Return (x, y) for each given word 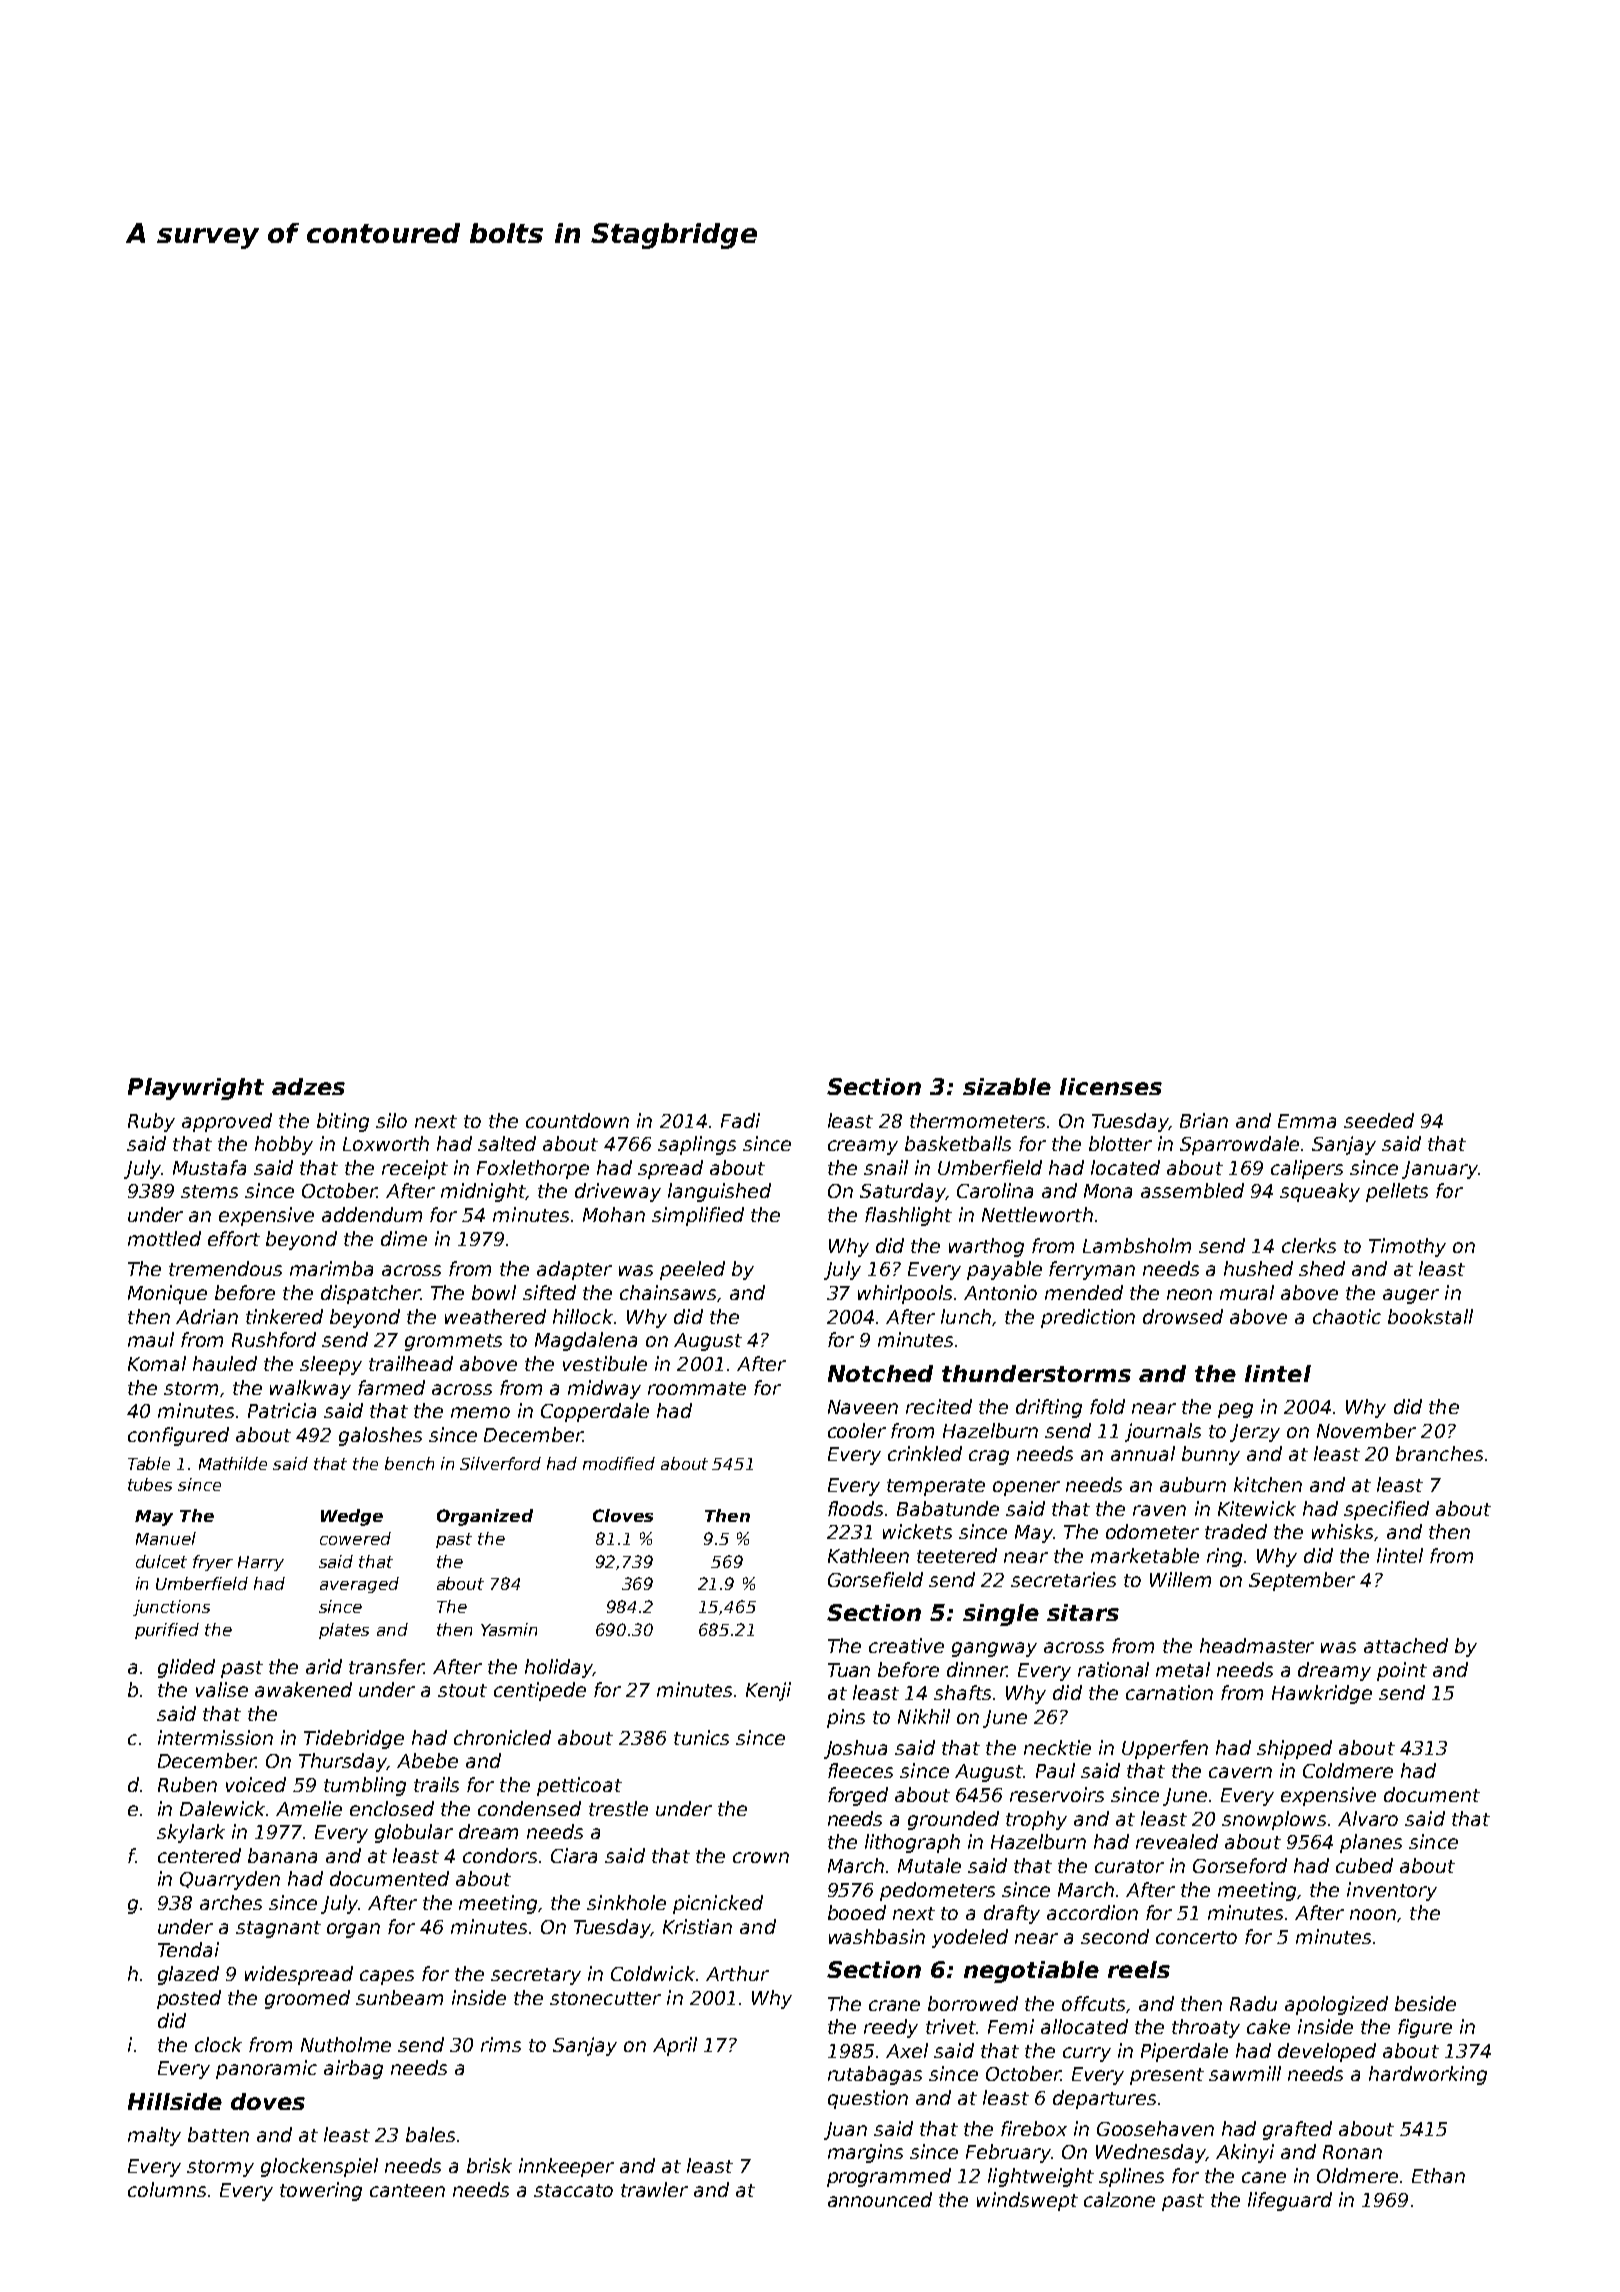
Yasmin (509, 1629)
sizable (1007, 1086)
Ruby (151, 1122)
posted (189, 1999)
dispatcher (370, 1294)
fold (1107, 1406)
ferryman (1092, 1270)
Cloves (623, 1515)
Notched (880, 1373)
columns (167, 2189)
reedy (891, 2028)
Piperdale (1184, 2052)
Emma (1307, 1121)
